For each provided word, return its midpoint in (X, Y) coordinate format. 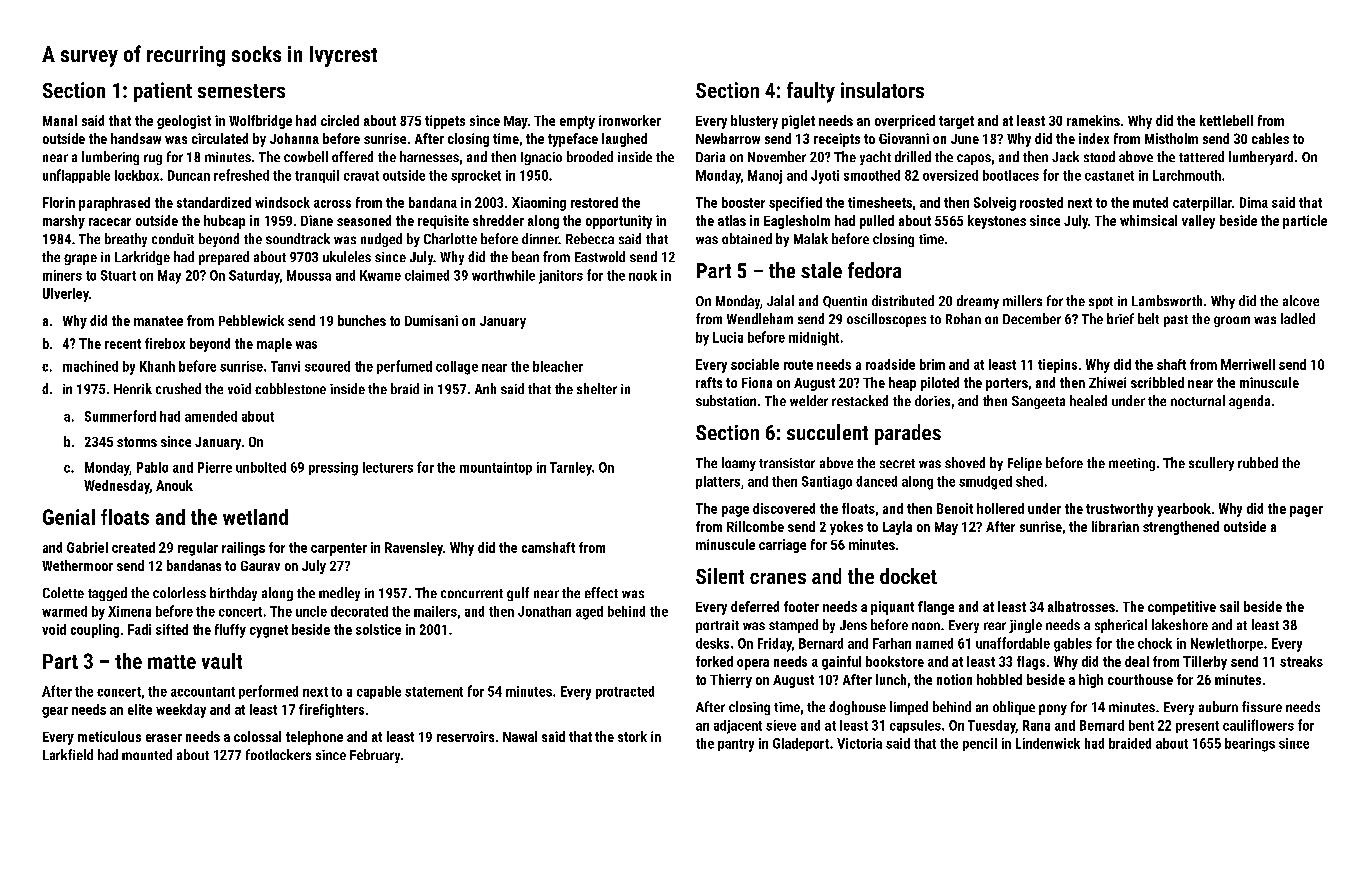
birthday (233, 594)
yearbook (1184, 510)
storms (137, 442)
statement (434, 692)
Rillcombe (755, 526)
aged (589, 613)
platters (718, 482)
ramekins (1093, 120)
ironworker (630, 120)
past (1176, 321)
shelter (597, 388)
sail (1229, 606)
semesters (241, 91)
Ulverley (66, 295)
